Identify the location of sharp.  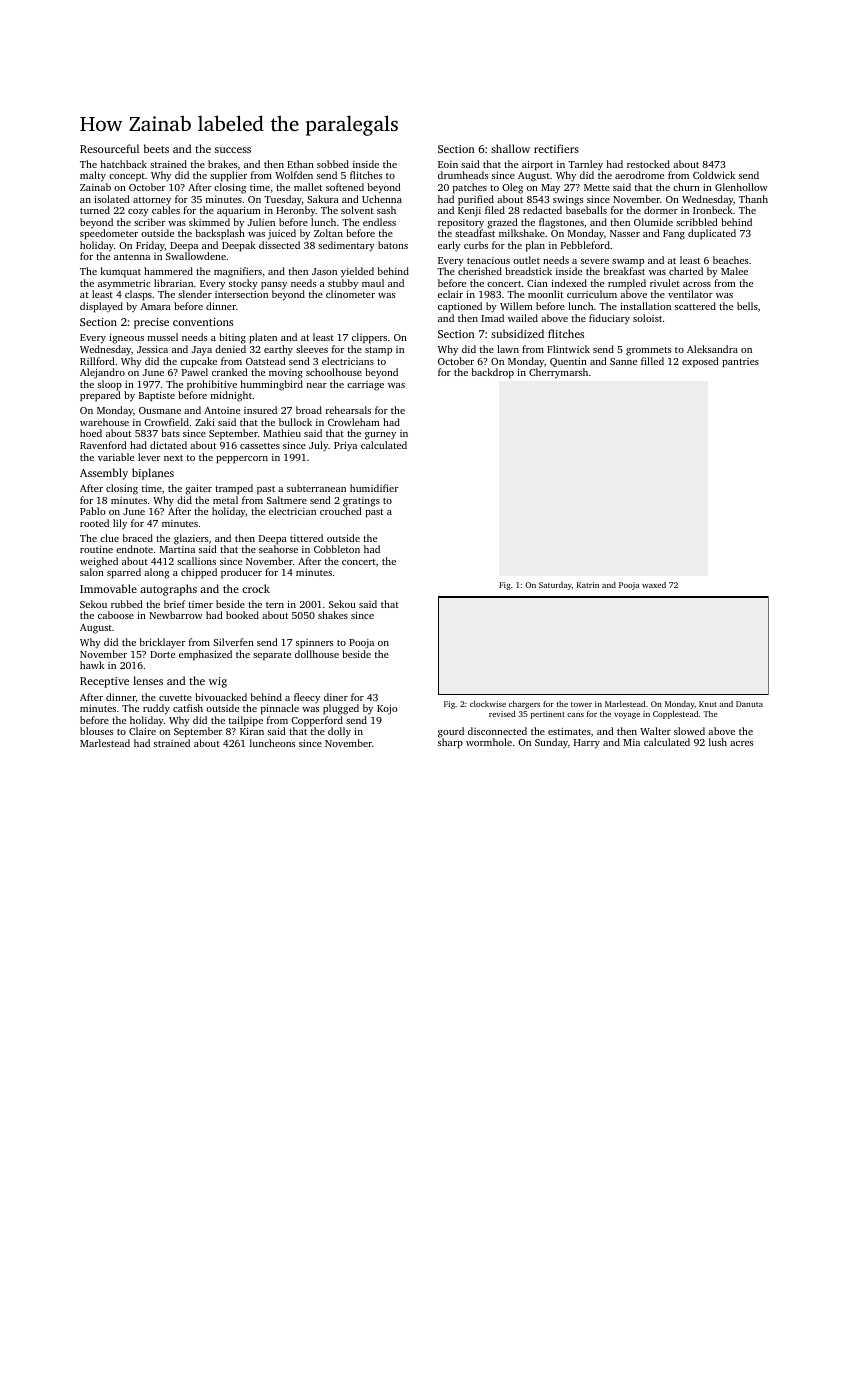
(450, 744).
